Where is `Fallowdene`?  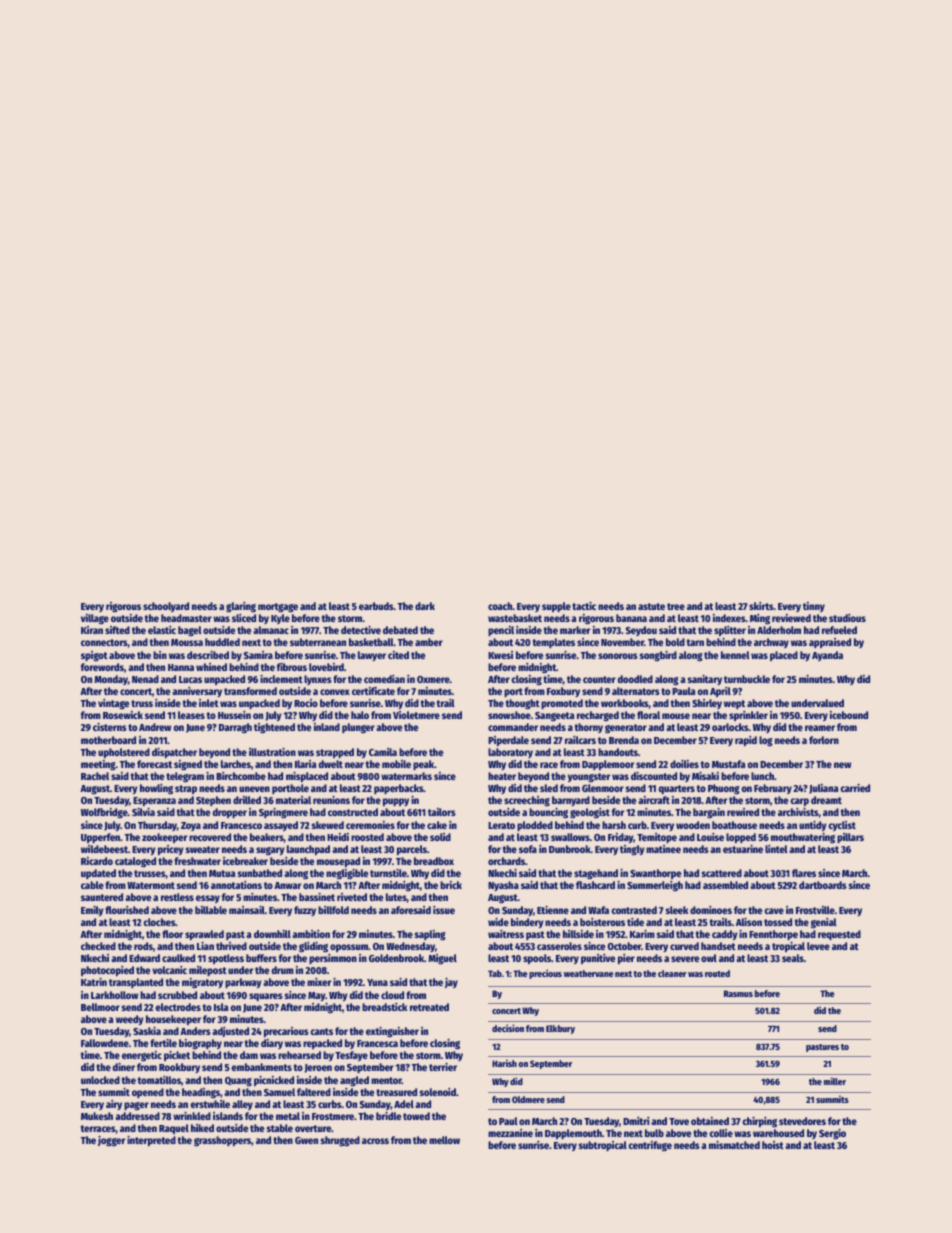
Fallowdene is located at coordinates (105, 1043).
